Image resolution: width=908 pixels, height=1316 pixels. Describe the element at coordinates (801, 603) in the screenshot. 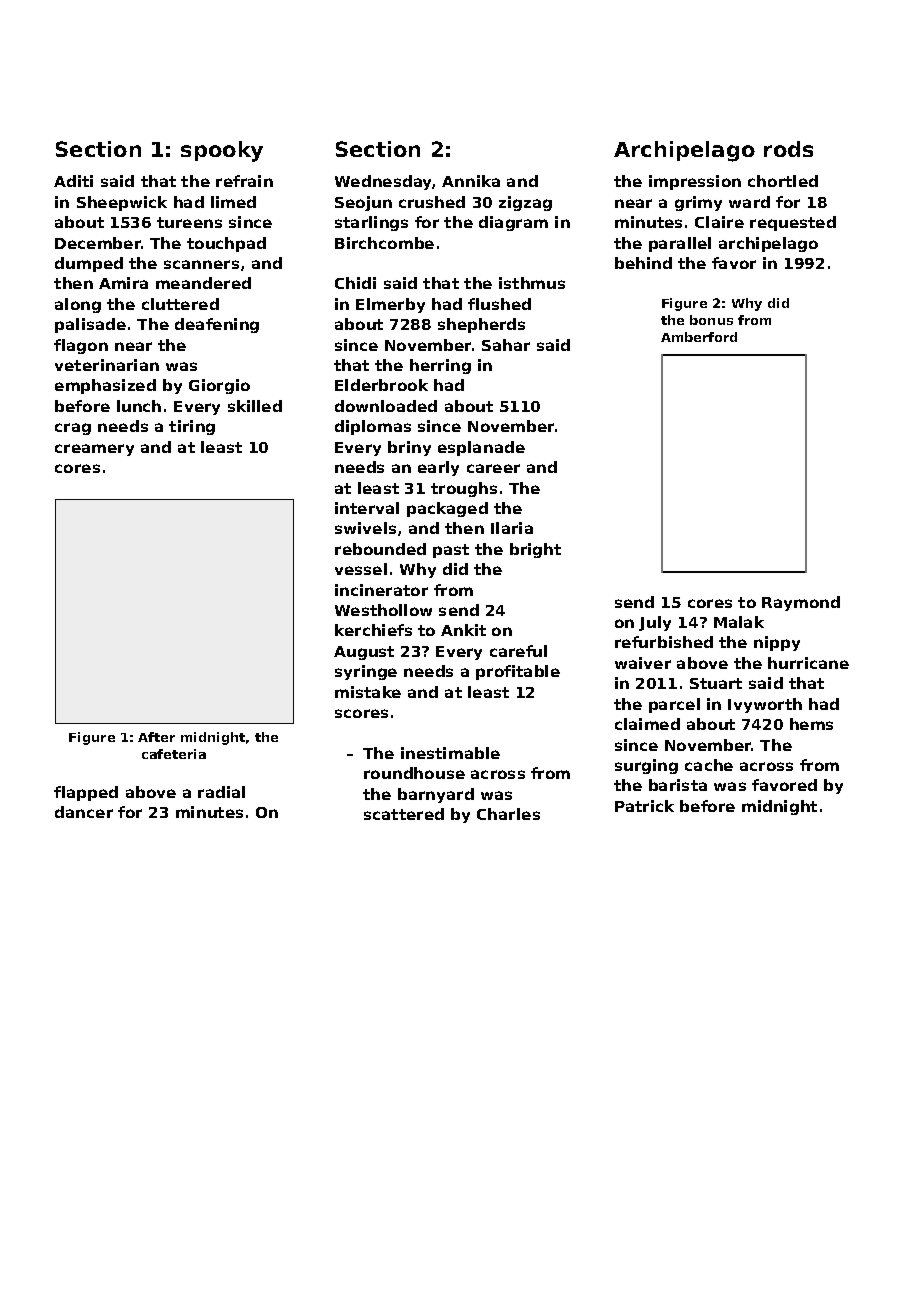

I see `Raymond` at that location.
